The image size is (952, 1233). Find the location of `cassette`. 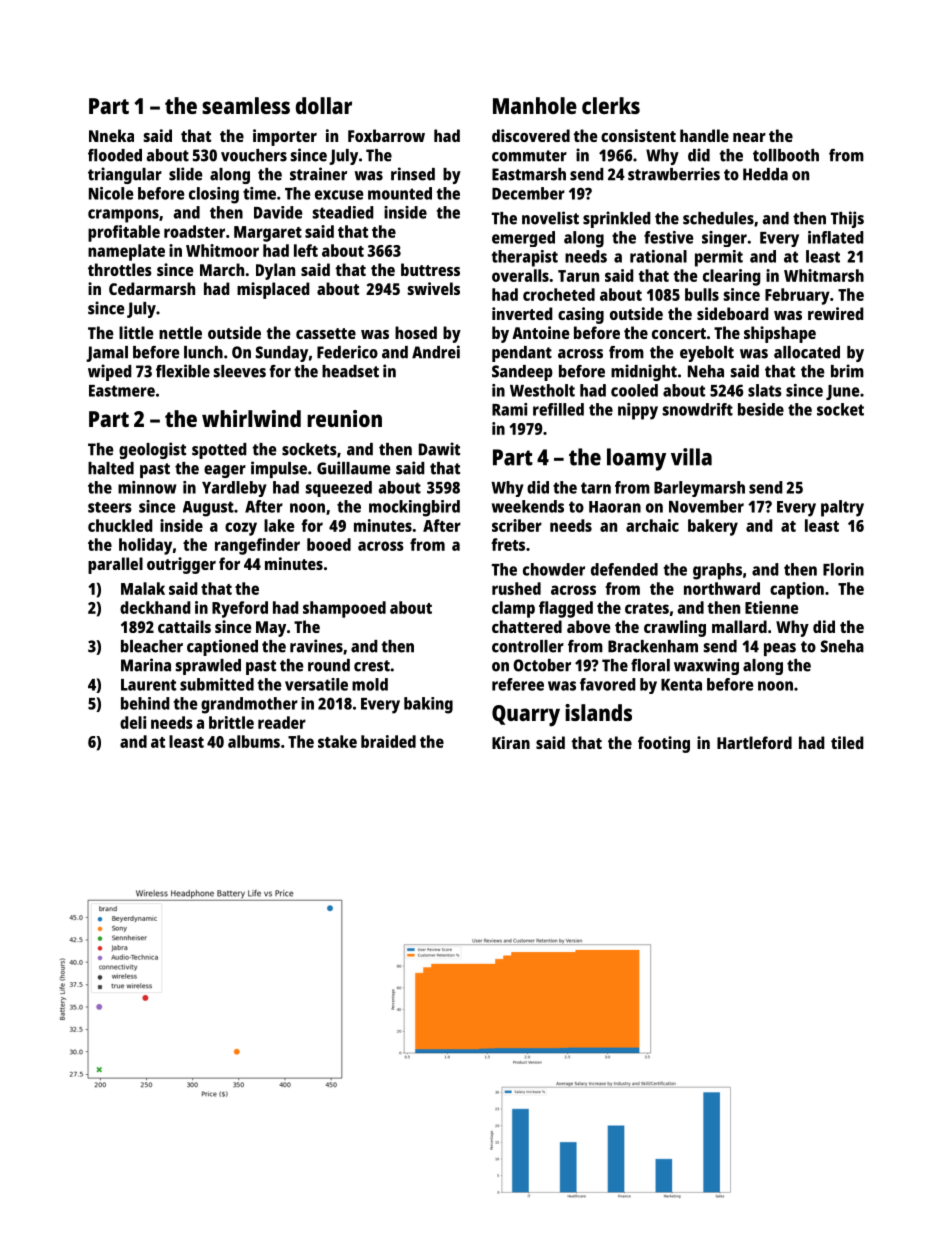

cassette is located at coordinates (326, 333).
